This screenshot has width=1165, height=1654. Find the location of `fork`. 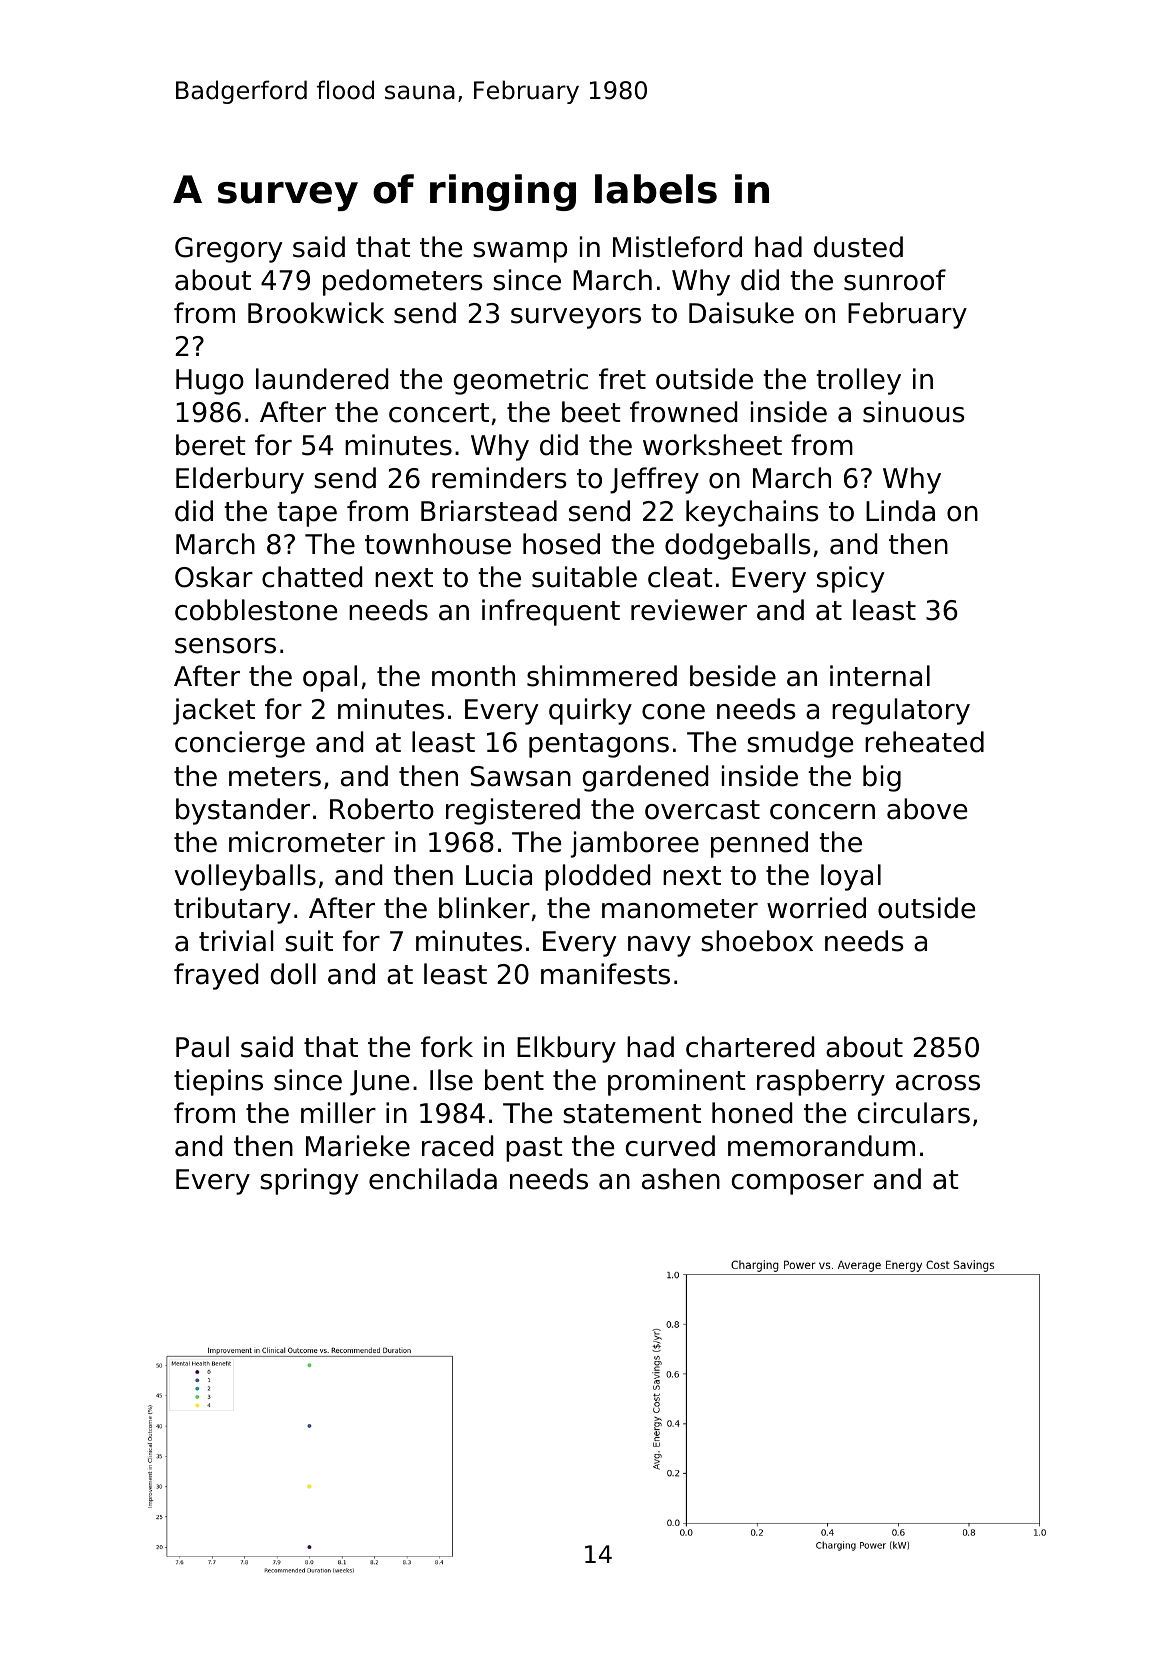

fork is located at coordinates (447, 1047).
